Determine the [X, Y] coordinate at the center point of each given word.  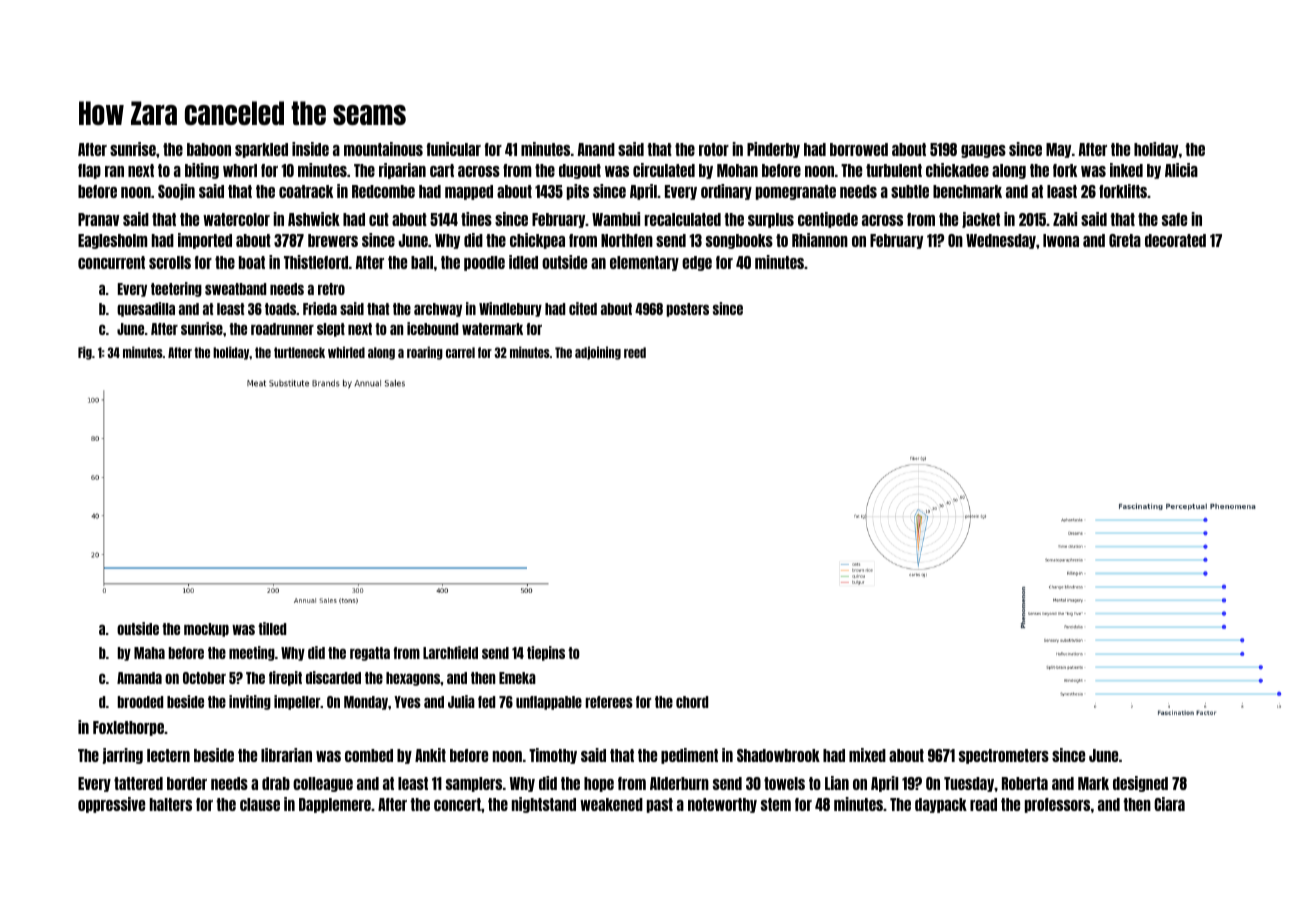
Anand [596, 149]
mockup [206, 630]
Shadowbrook [778, 755]
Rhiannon [820, 240]
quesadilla [146, 309]
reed [635, 352]
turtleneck [299, 352]
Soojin [176, 192]
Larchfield [450, 652]
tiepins [546, 653]
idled [523, 262]
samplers [474, 784]
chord [692, 702]
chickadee [957, 170]
